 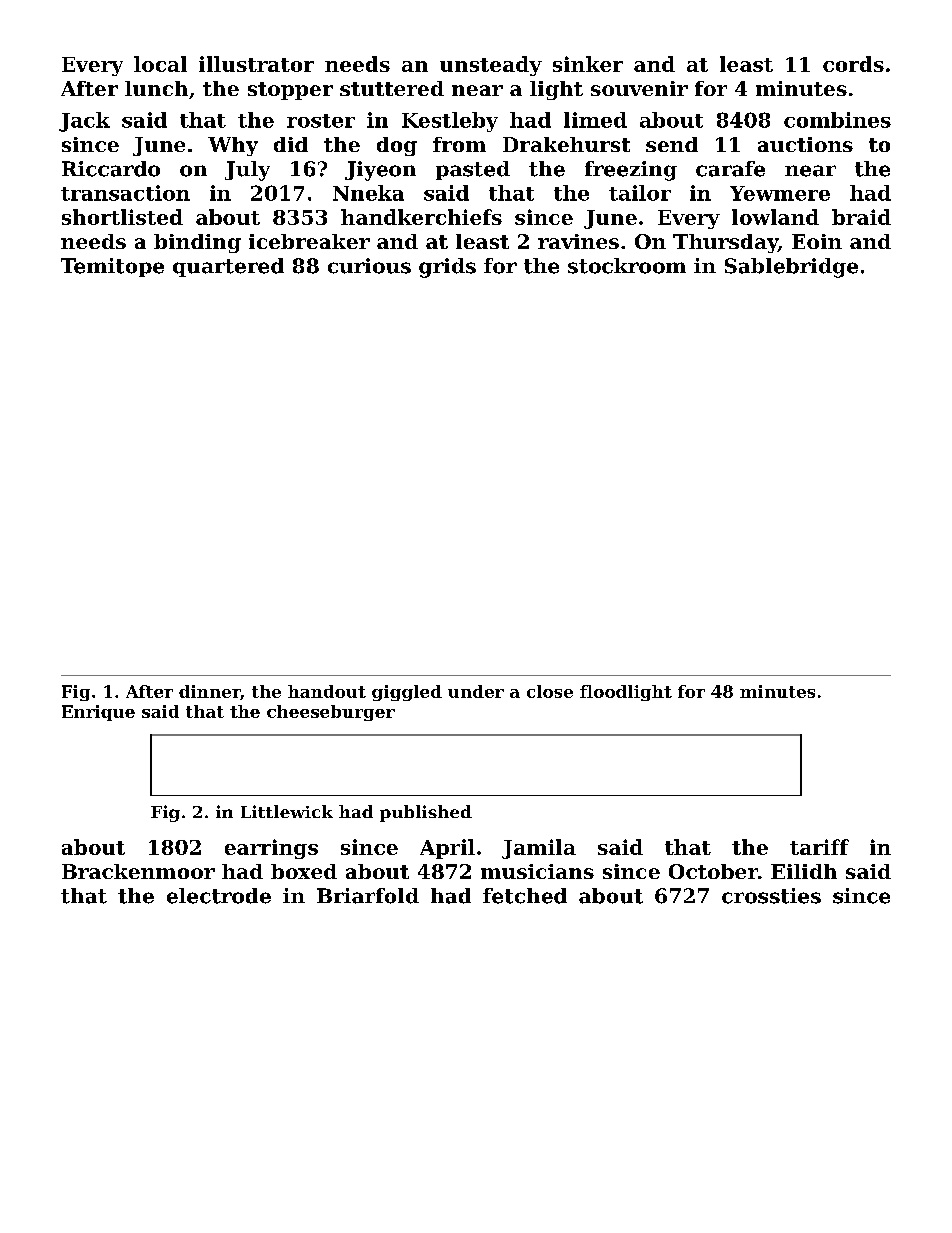 What do you see at coordinates (112, 267) in the document?
I see `Temitope` at bounding box center [112, 267].
